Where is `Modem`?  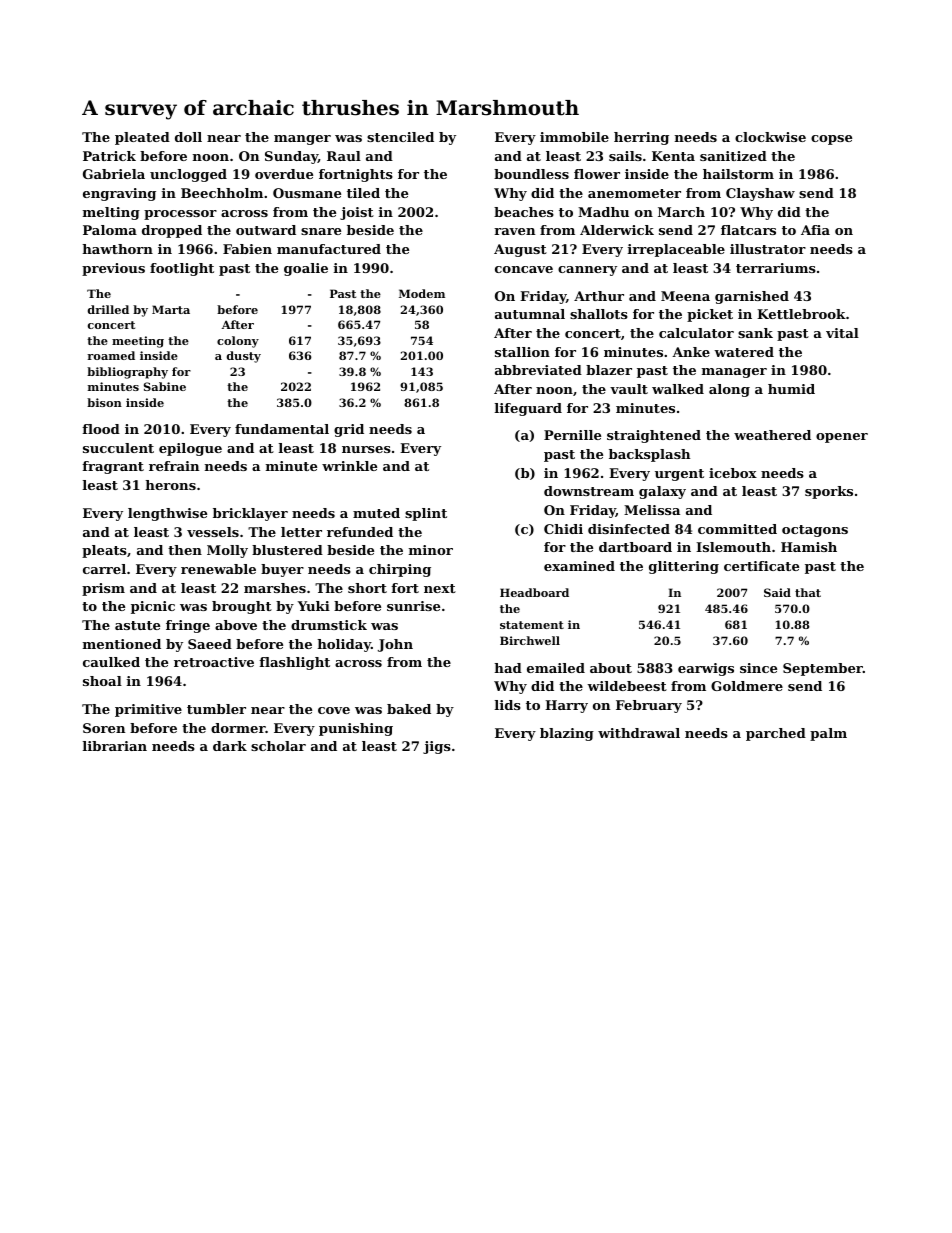
Modem is located at coordinates (422, 293).
